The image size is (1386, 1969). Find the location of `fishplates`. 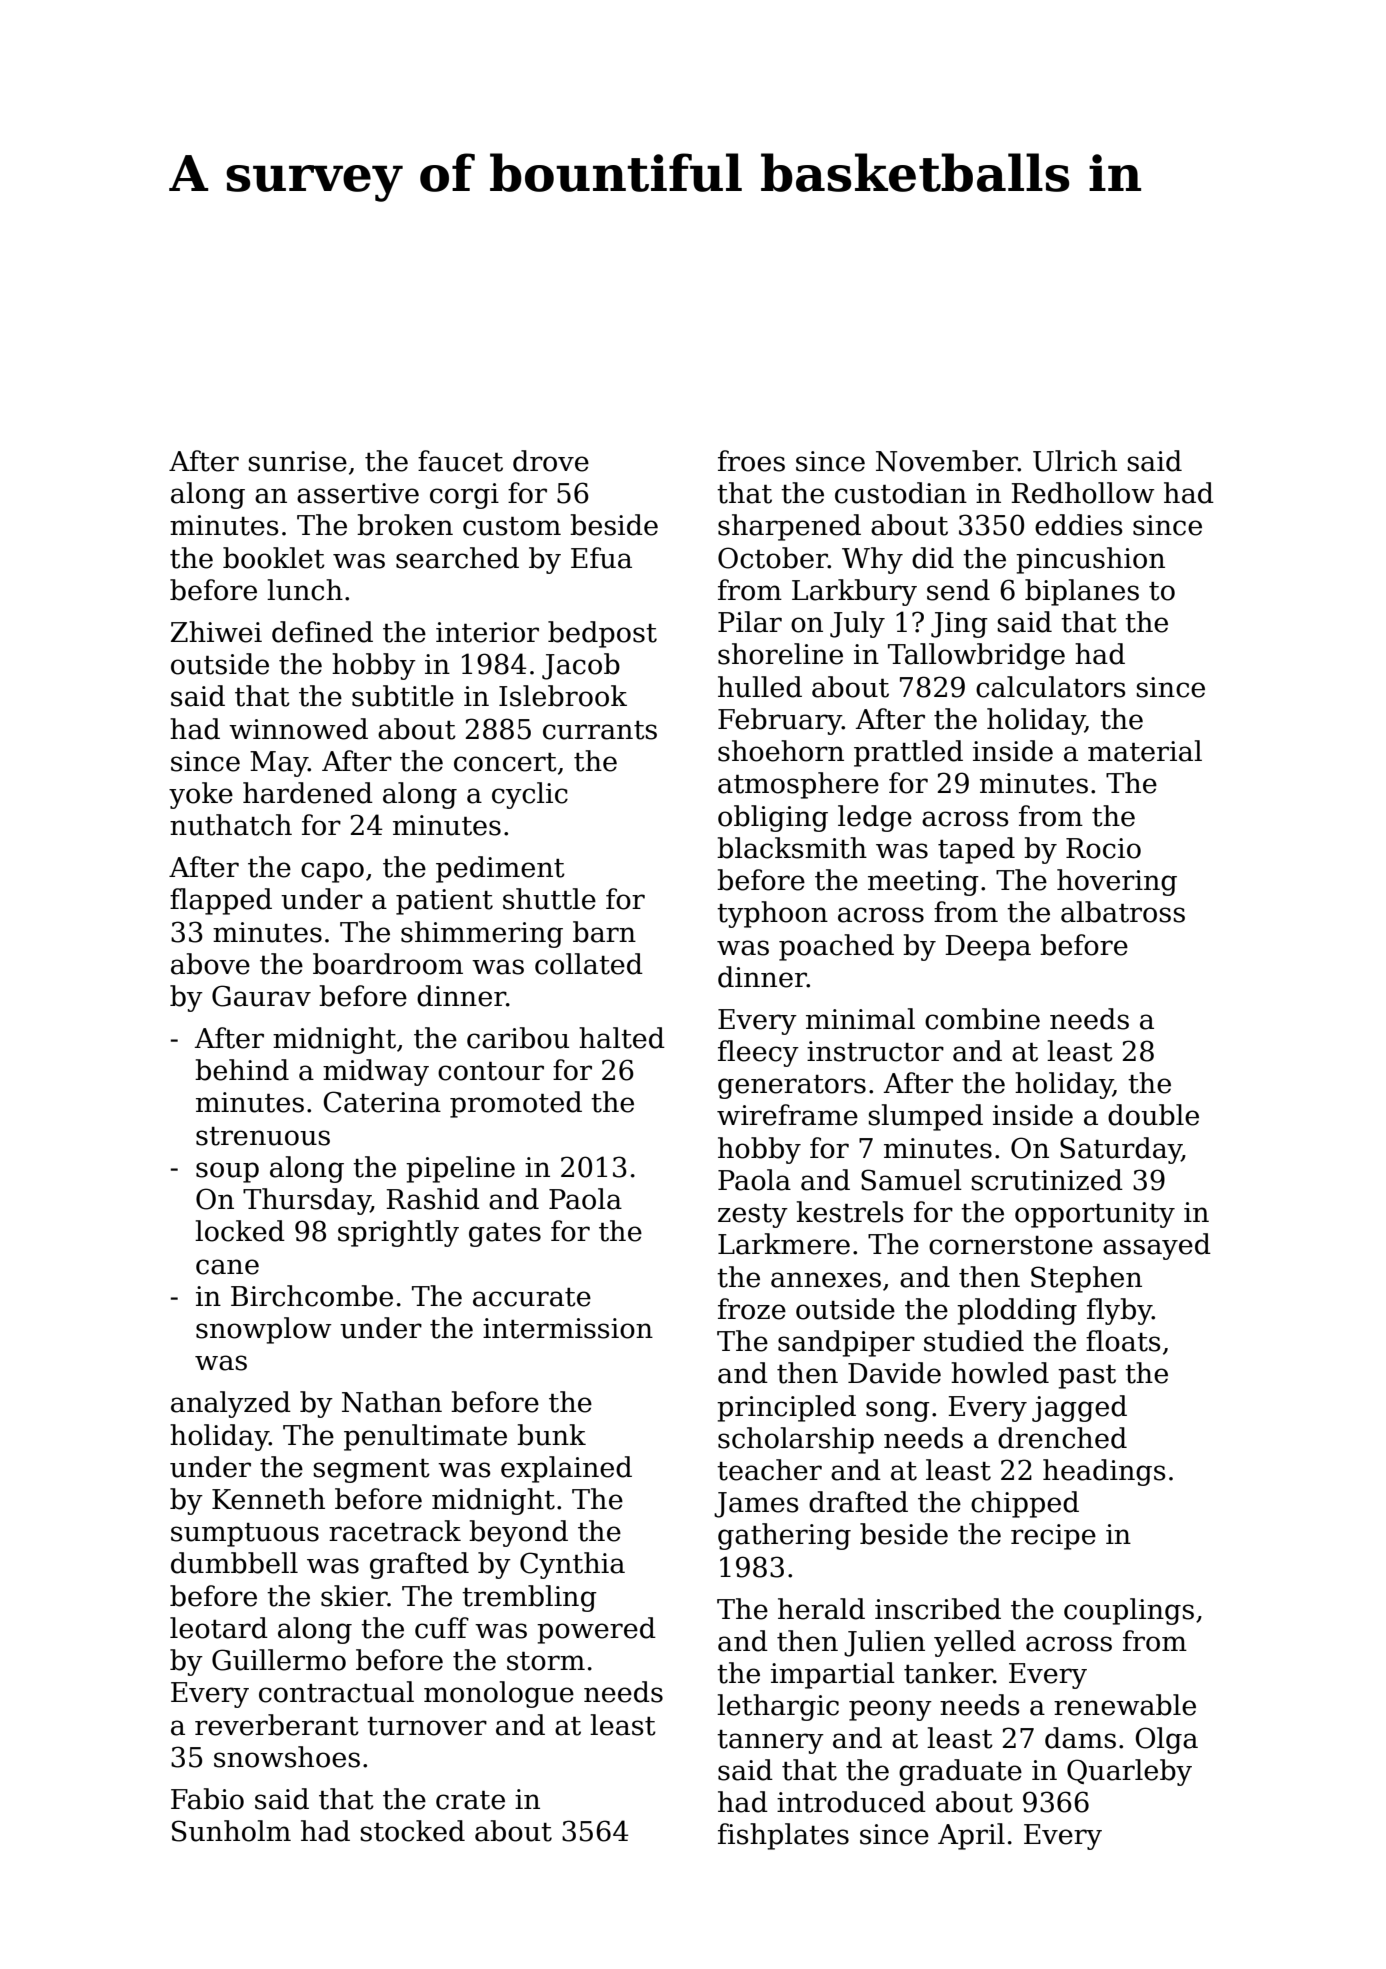

fishplates is located at coordinates (783, 1836).
